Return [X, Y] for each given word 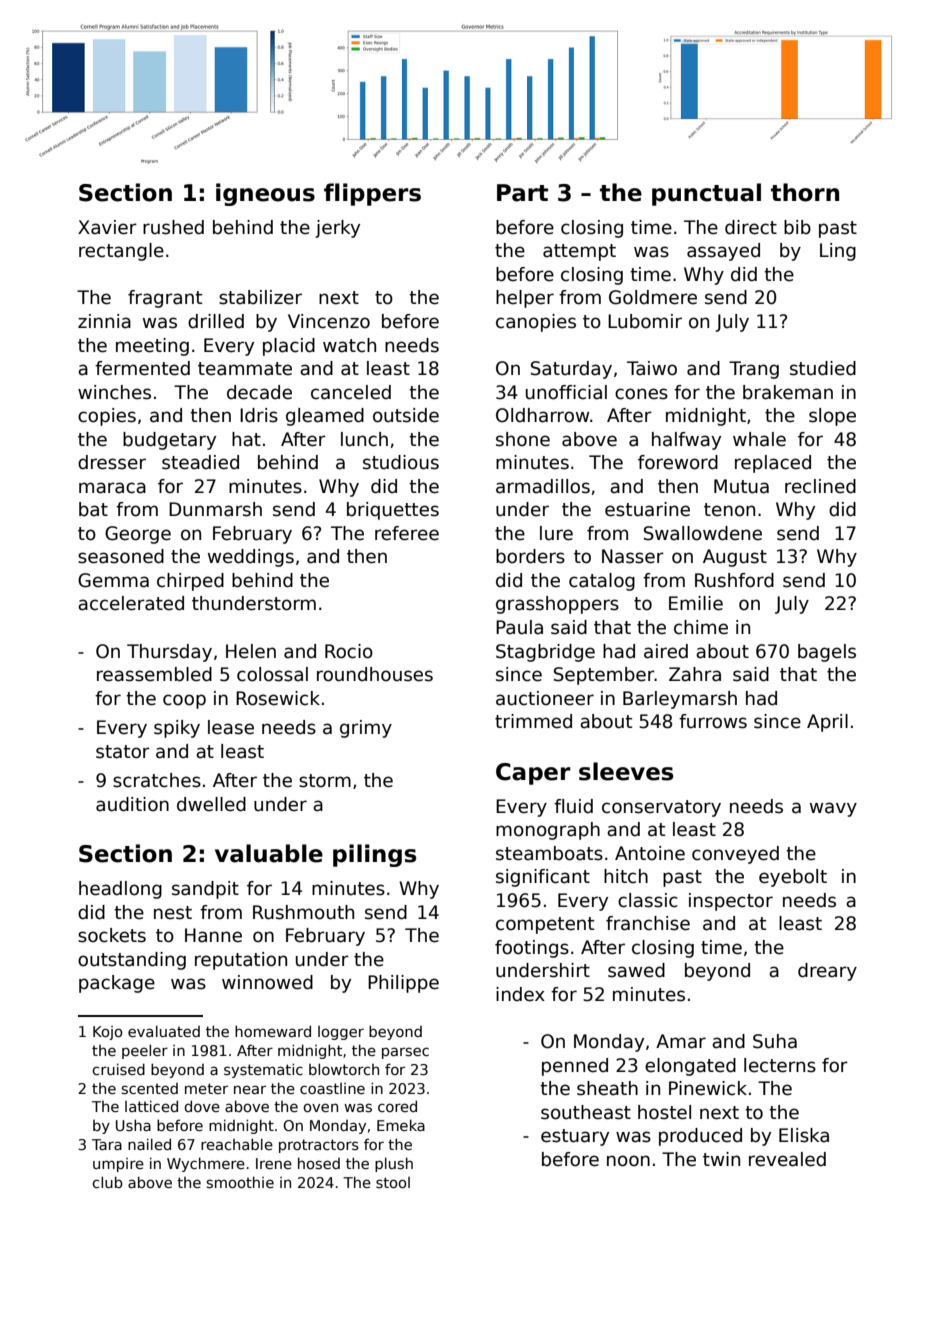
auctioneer [545, 698]
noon [628, 1161]
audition [132, 804]
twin [721, 1159]
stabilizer [260, 297]
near [250, 1089]
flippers [372, 194]
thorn [805, 192]
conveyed [735, 855]
